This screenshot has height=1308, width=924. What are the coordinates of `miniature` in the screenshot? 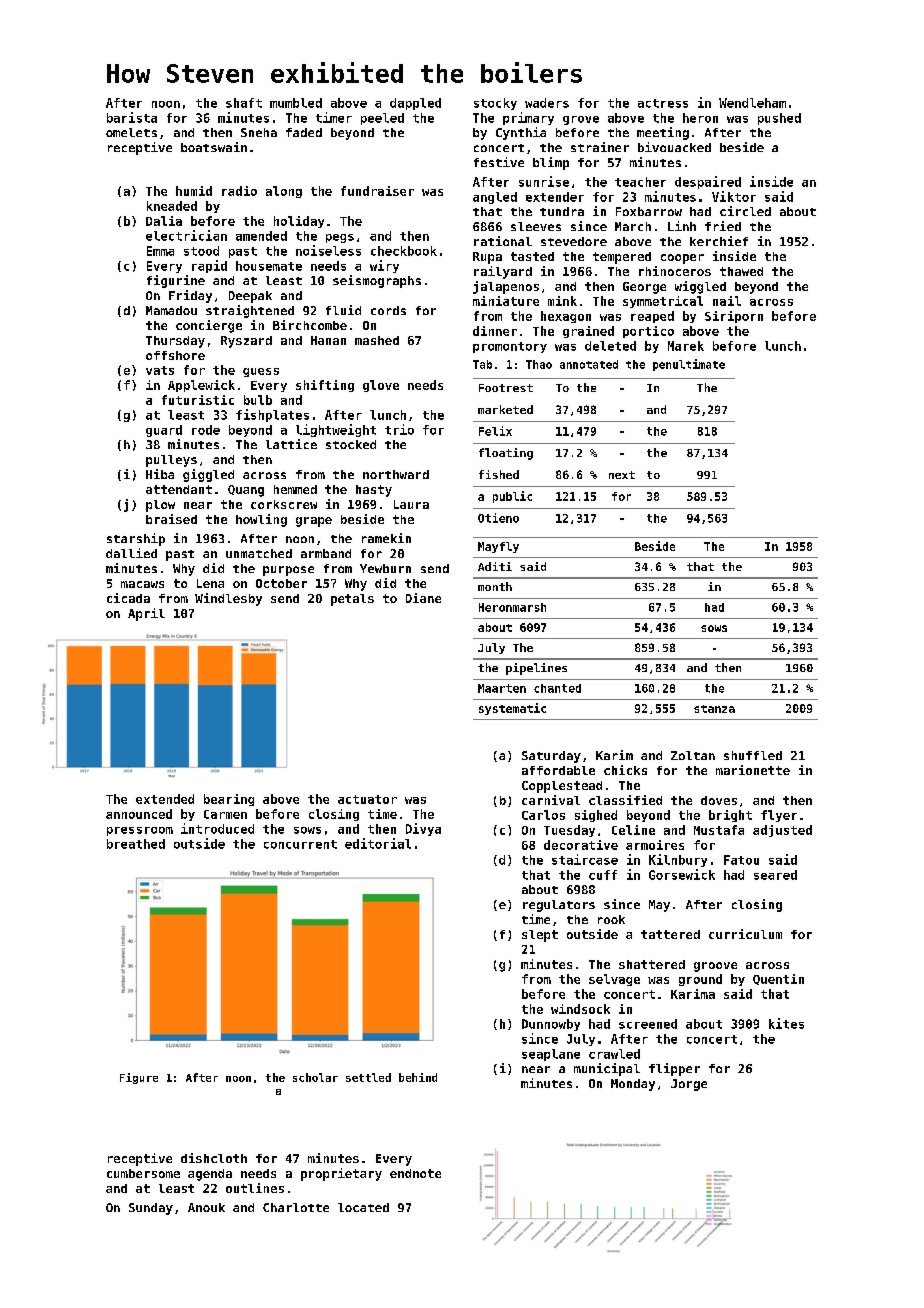 It's located at (506, 301).
